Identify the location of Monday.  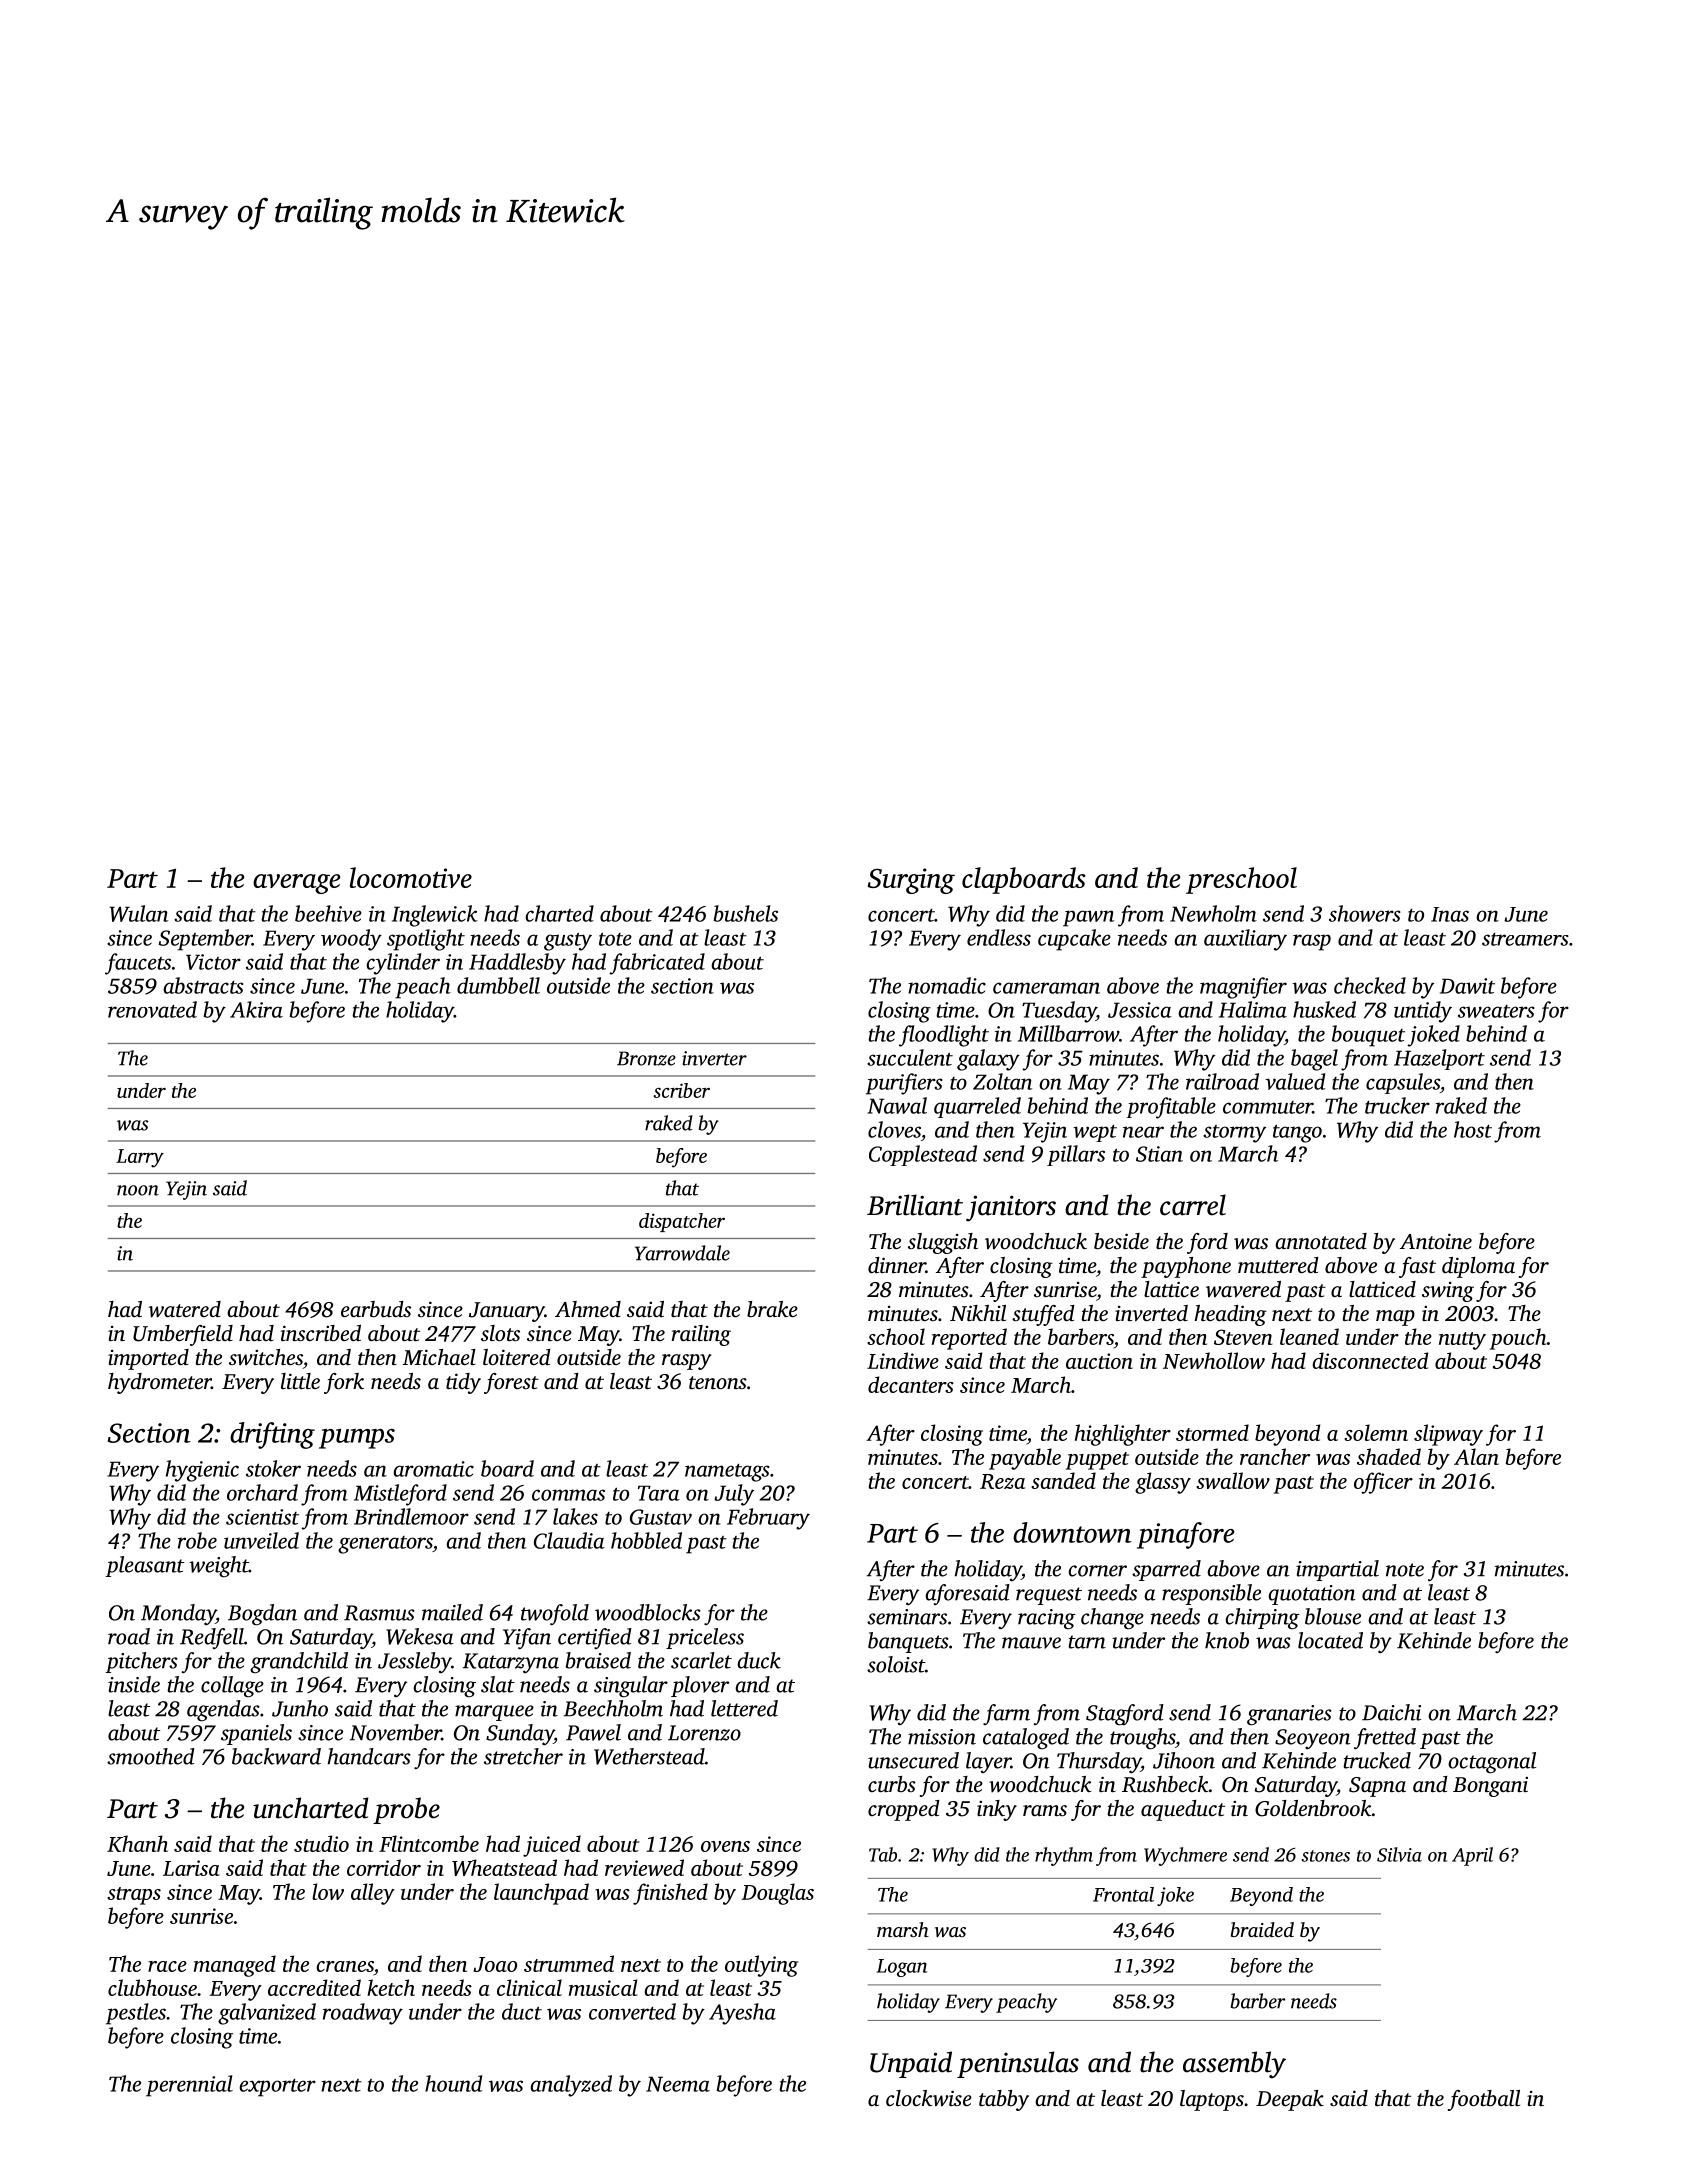
(178, 1614).
